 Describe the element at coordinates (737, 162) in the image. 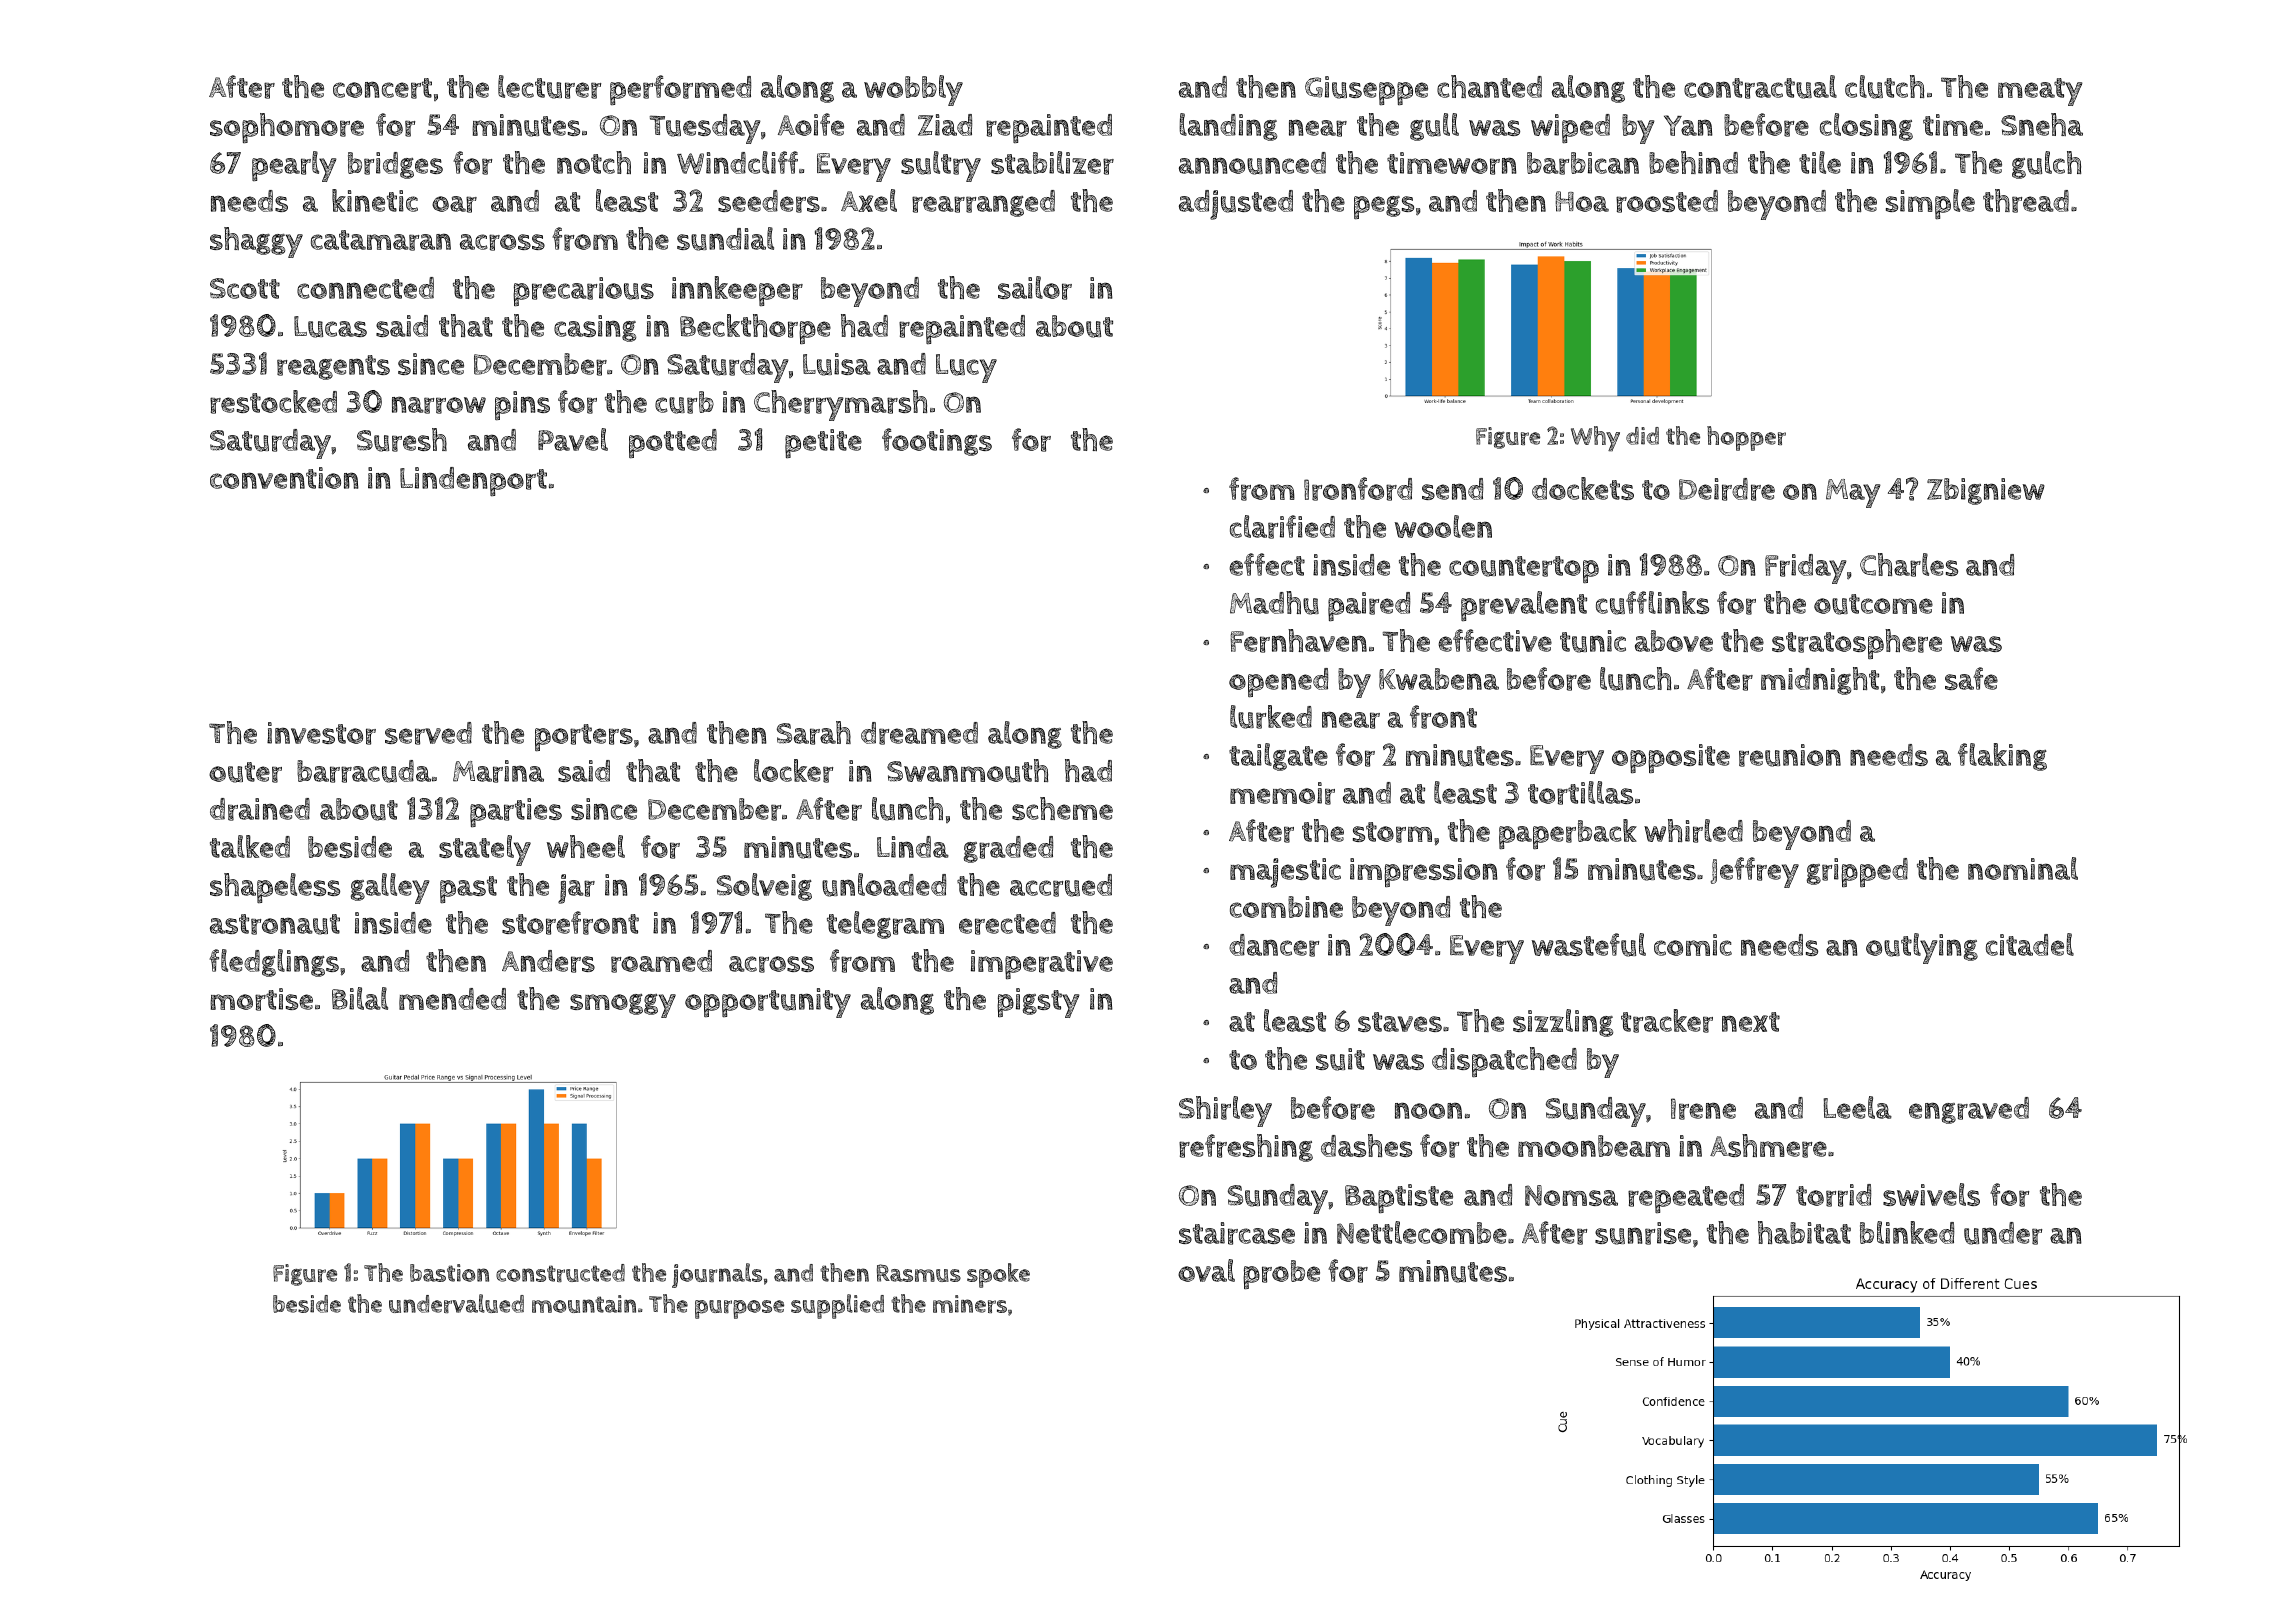

I see `Windcliff` at that location.
